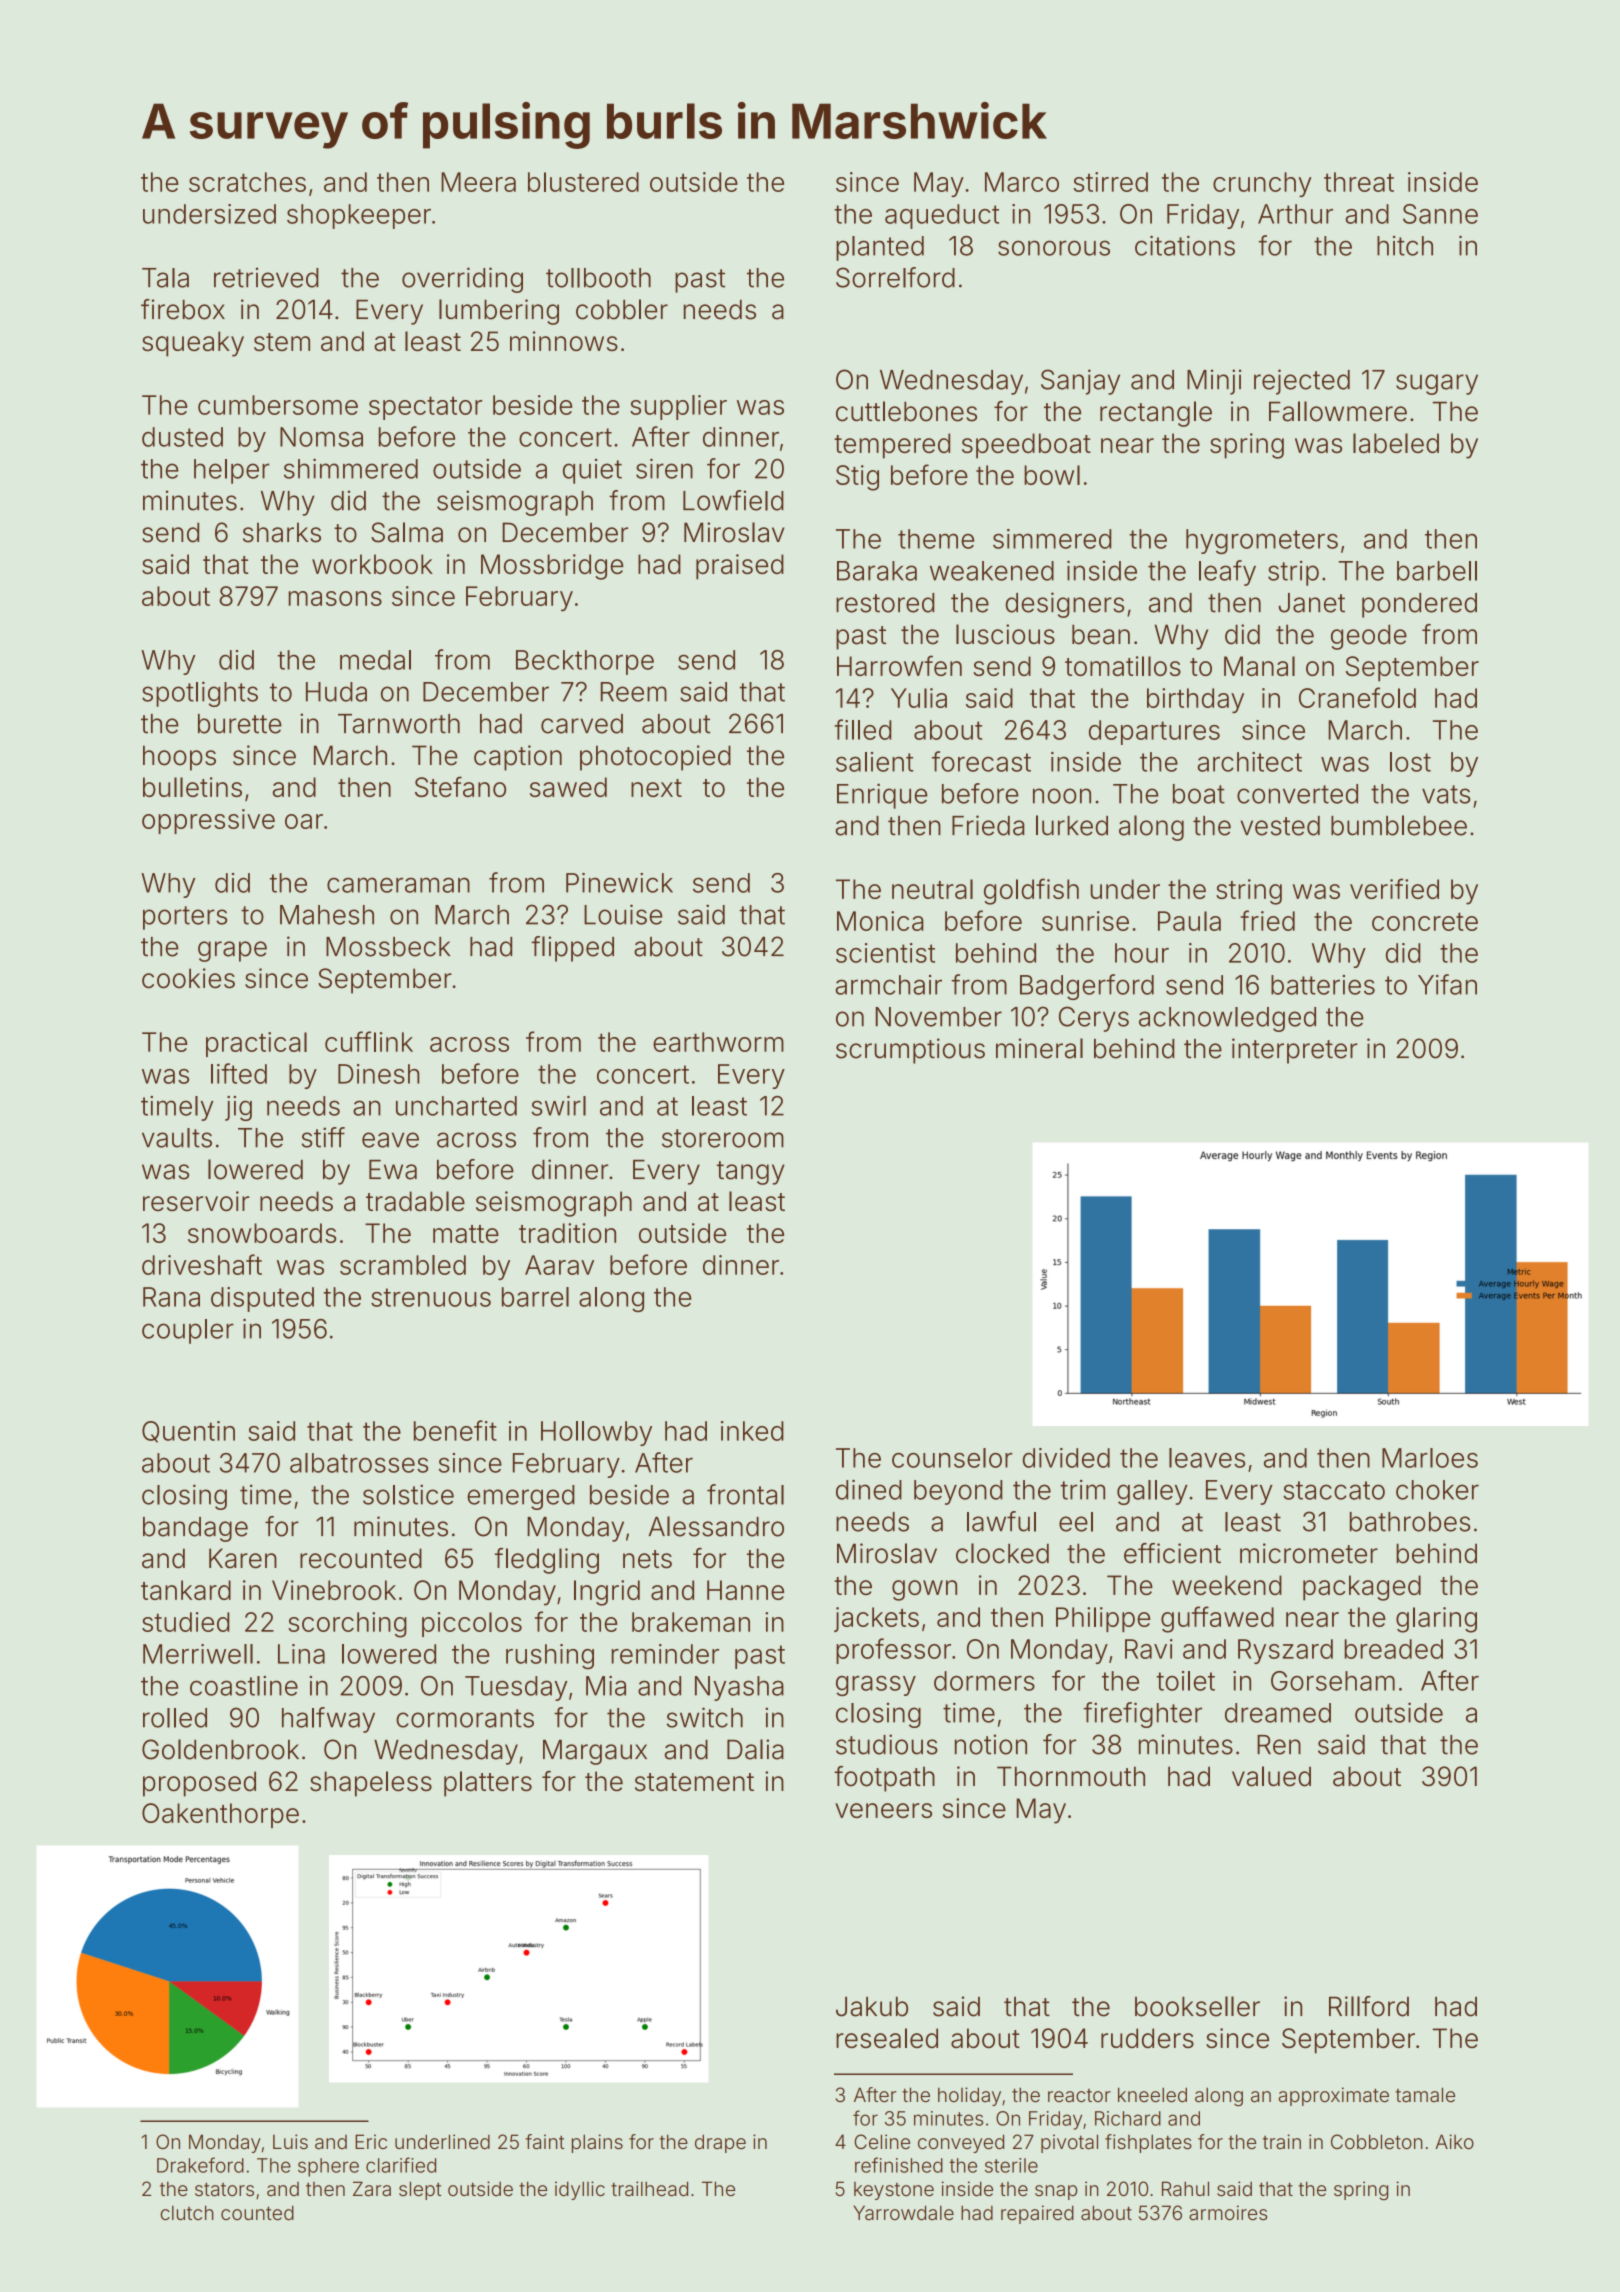 This screenshot has height=2292, width=1620. What do you see at coordinates (1227, 1019) in the screenshot?
I see `acknowledged` at bounding box center [1227, 1019].
